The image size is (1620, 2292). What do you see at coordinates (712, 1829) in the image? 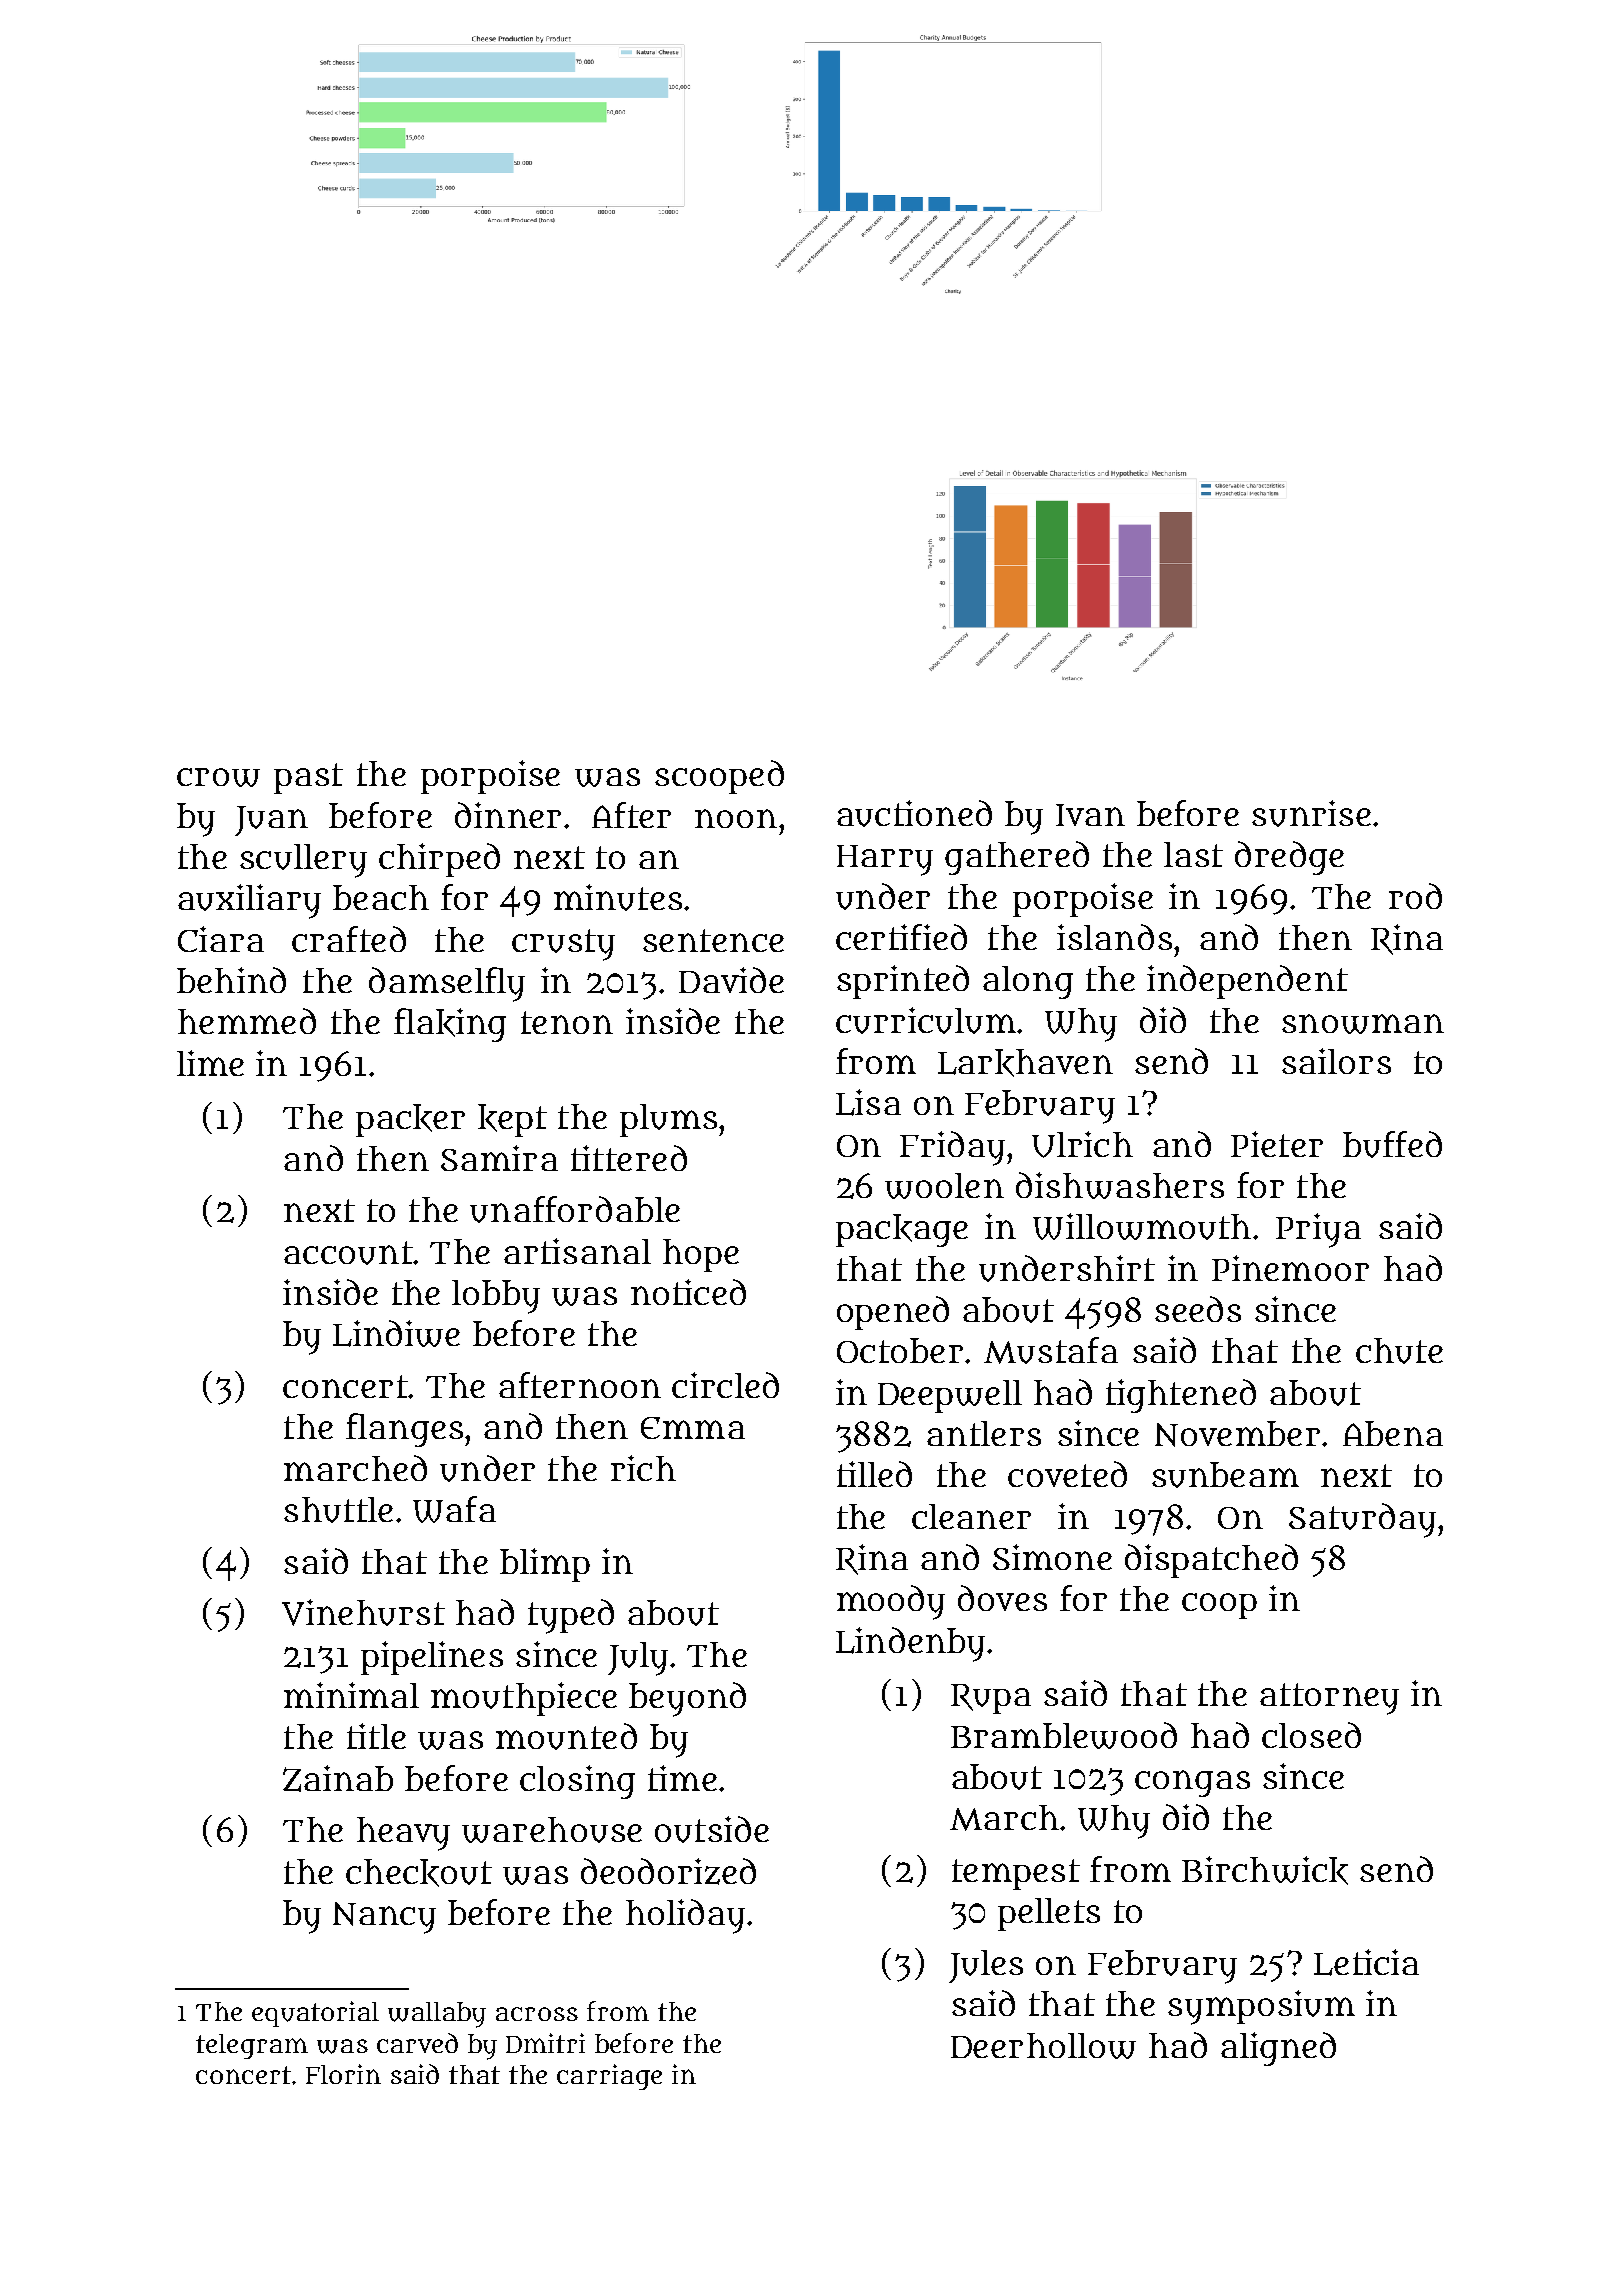
I see `outside` at bounding box center [712, 1829].
